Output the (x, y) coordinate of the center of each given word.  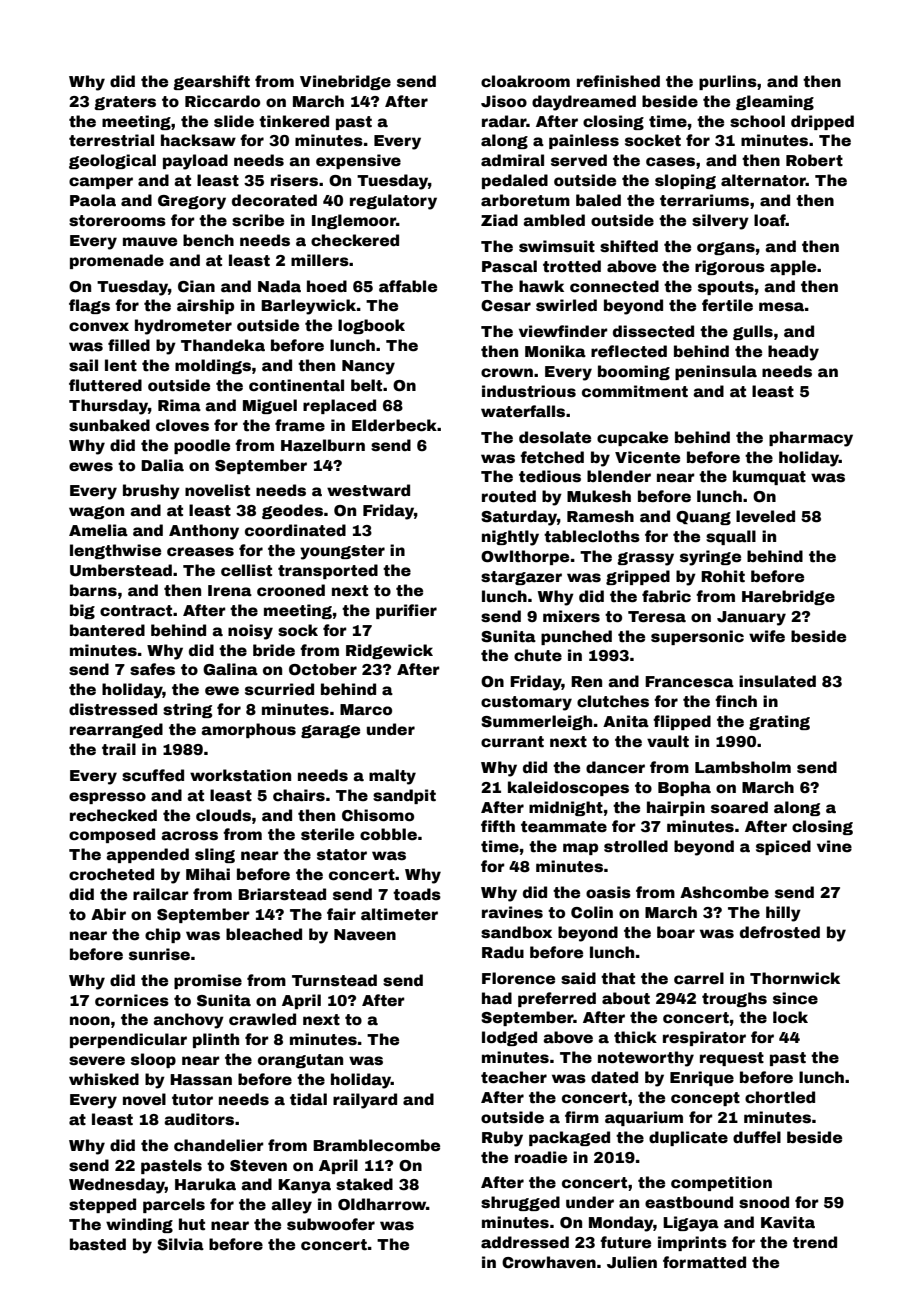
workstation (240, 775)
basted (98, 1244)
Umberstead (121, 570)
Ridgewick (389, 651)
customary (526, 703)
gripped (638, 577)
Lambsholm (743, 767)
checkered (355, 240)
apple (793, 267)
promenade (117, 261)
